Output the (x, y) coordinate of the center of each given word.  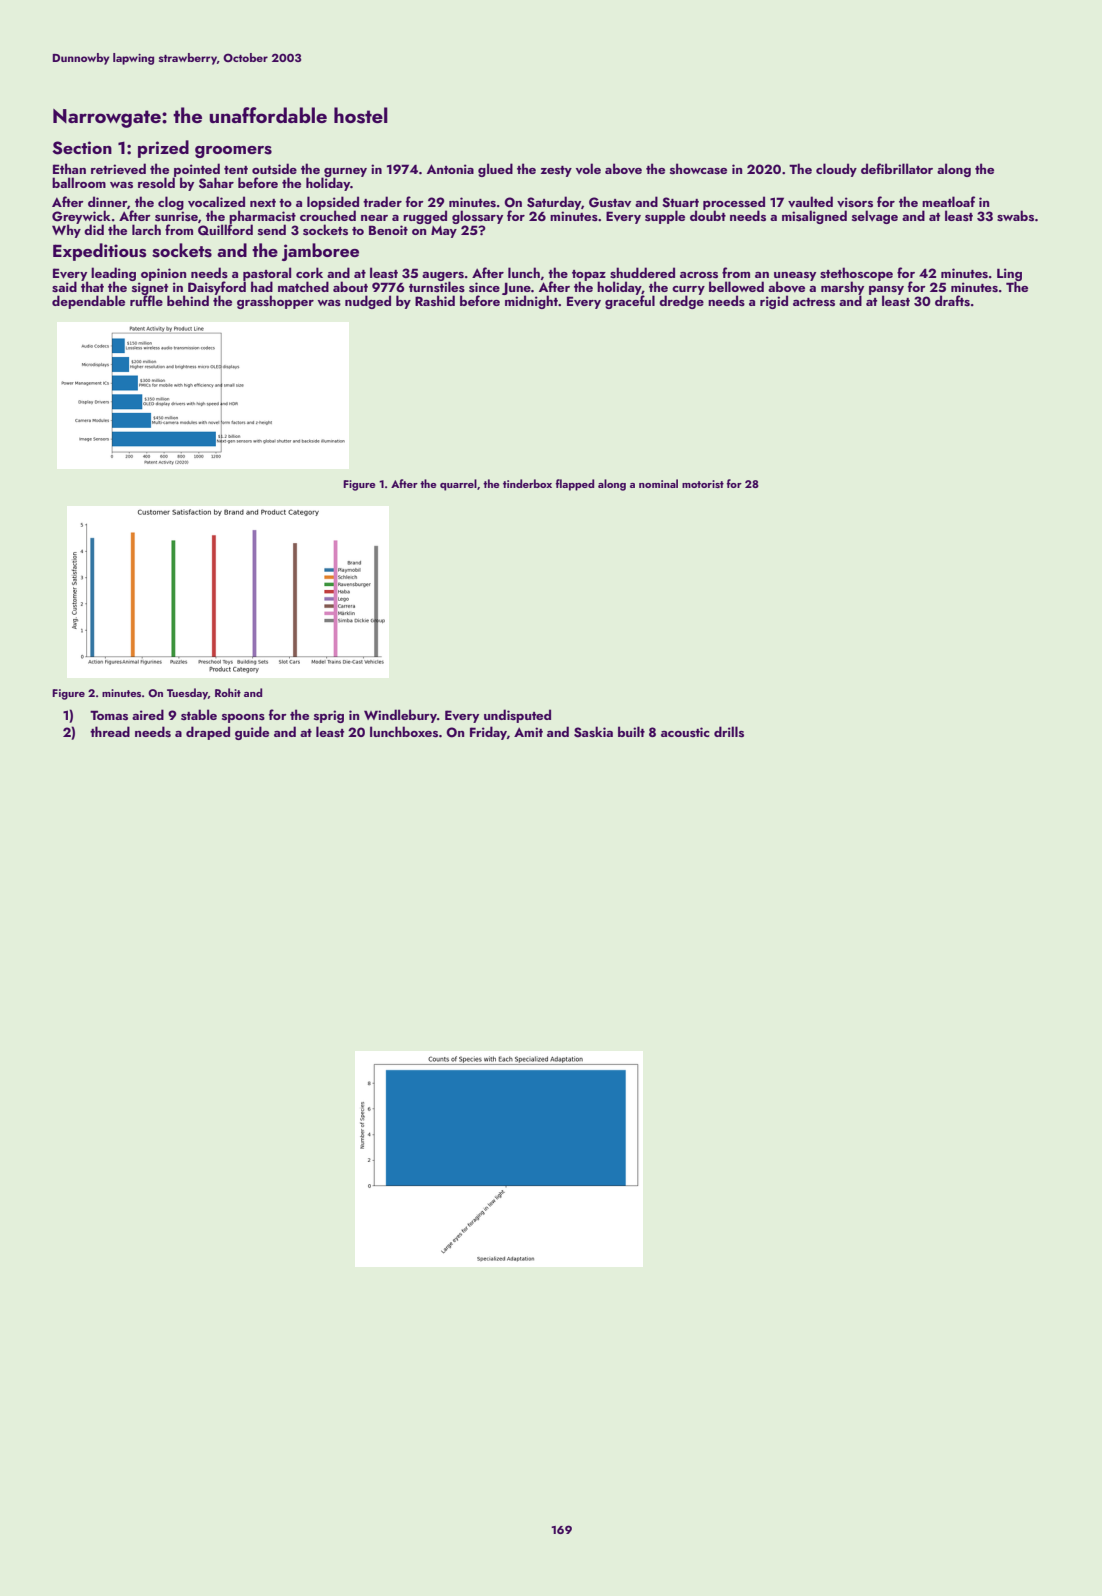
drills (729, 732)
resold (156, 183)
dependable (88, 302)
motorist (703, 484)
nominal (658, 483)
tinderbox (527, 483)
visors (855, 202)
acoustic (685, 732)
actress (814, 302)
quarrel (458, 485)
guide (252, 733)
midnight (531, 302)
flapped (575, 485)
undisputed (517, 716)
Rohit (228, 692)
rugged (425, 217)
